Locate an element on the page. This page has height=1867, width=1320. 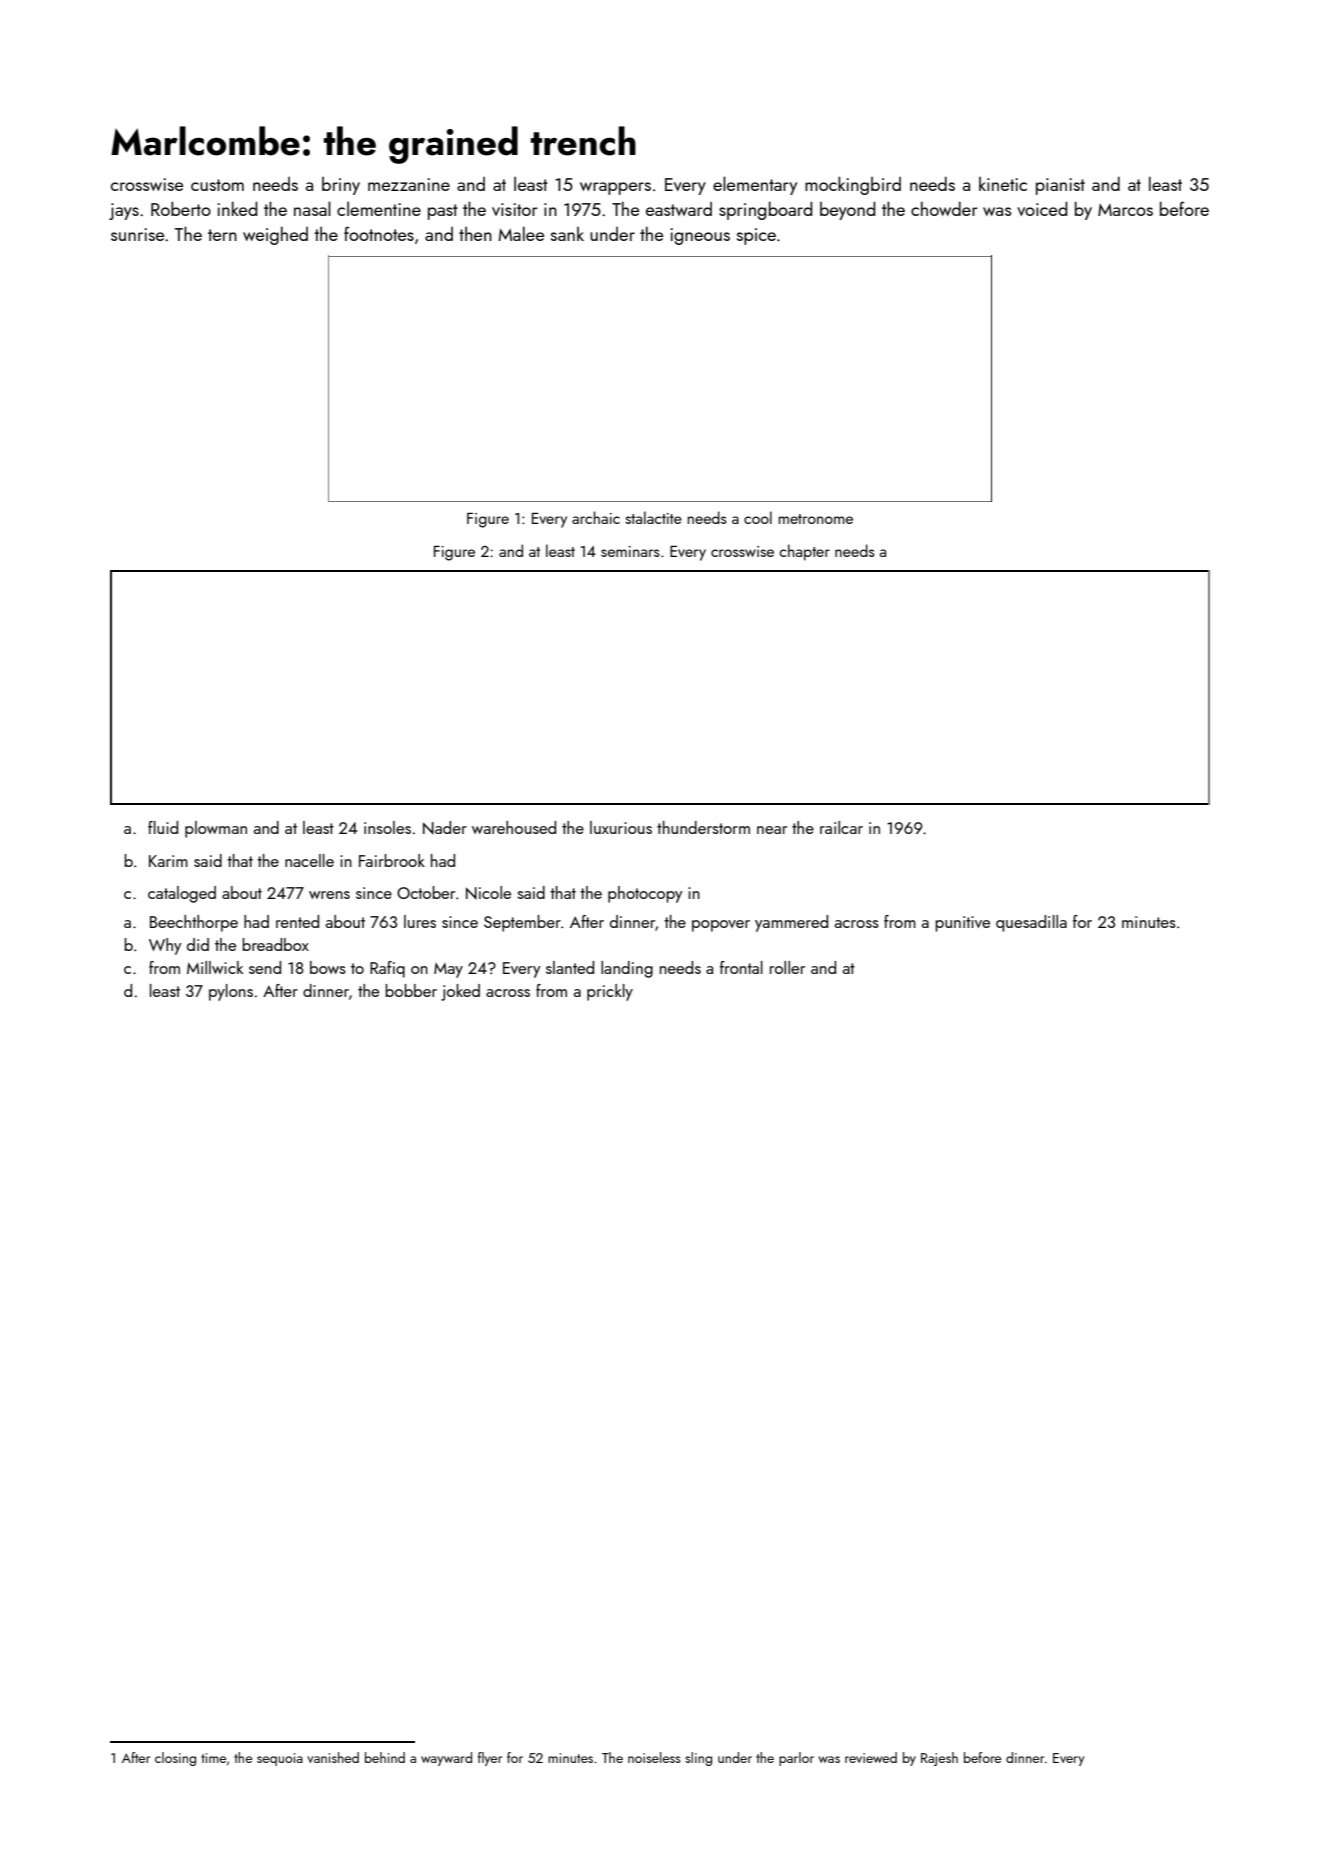
kinetic is located at coordinates (1003, 184).
